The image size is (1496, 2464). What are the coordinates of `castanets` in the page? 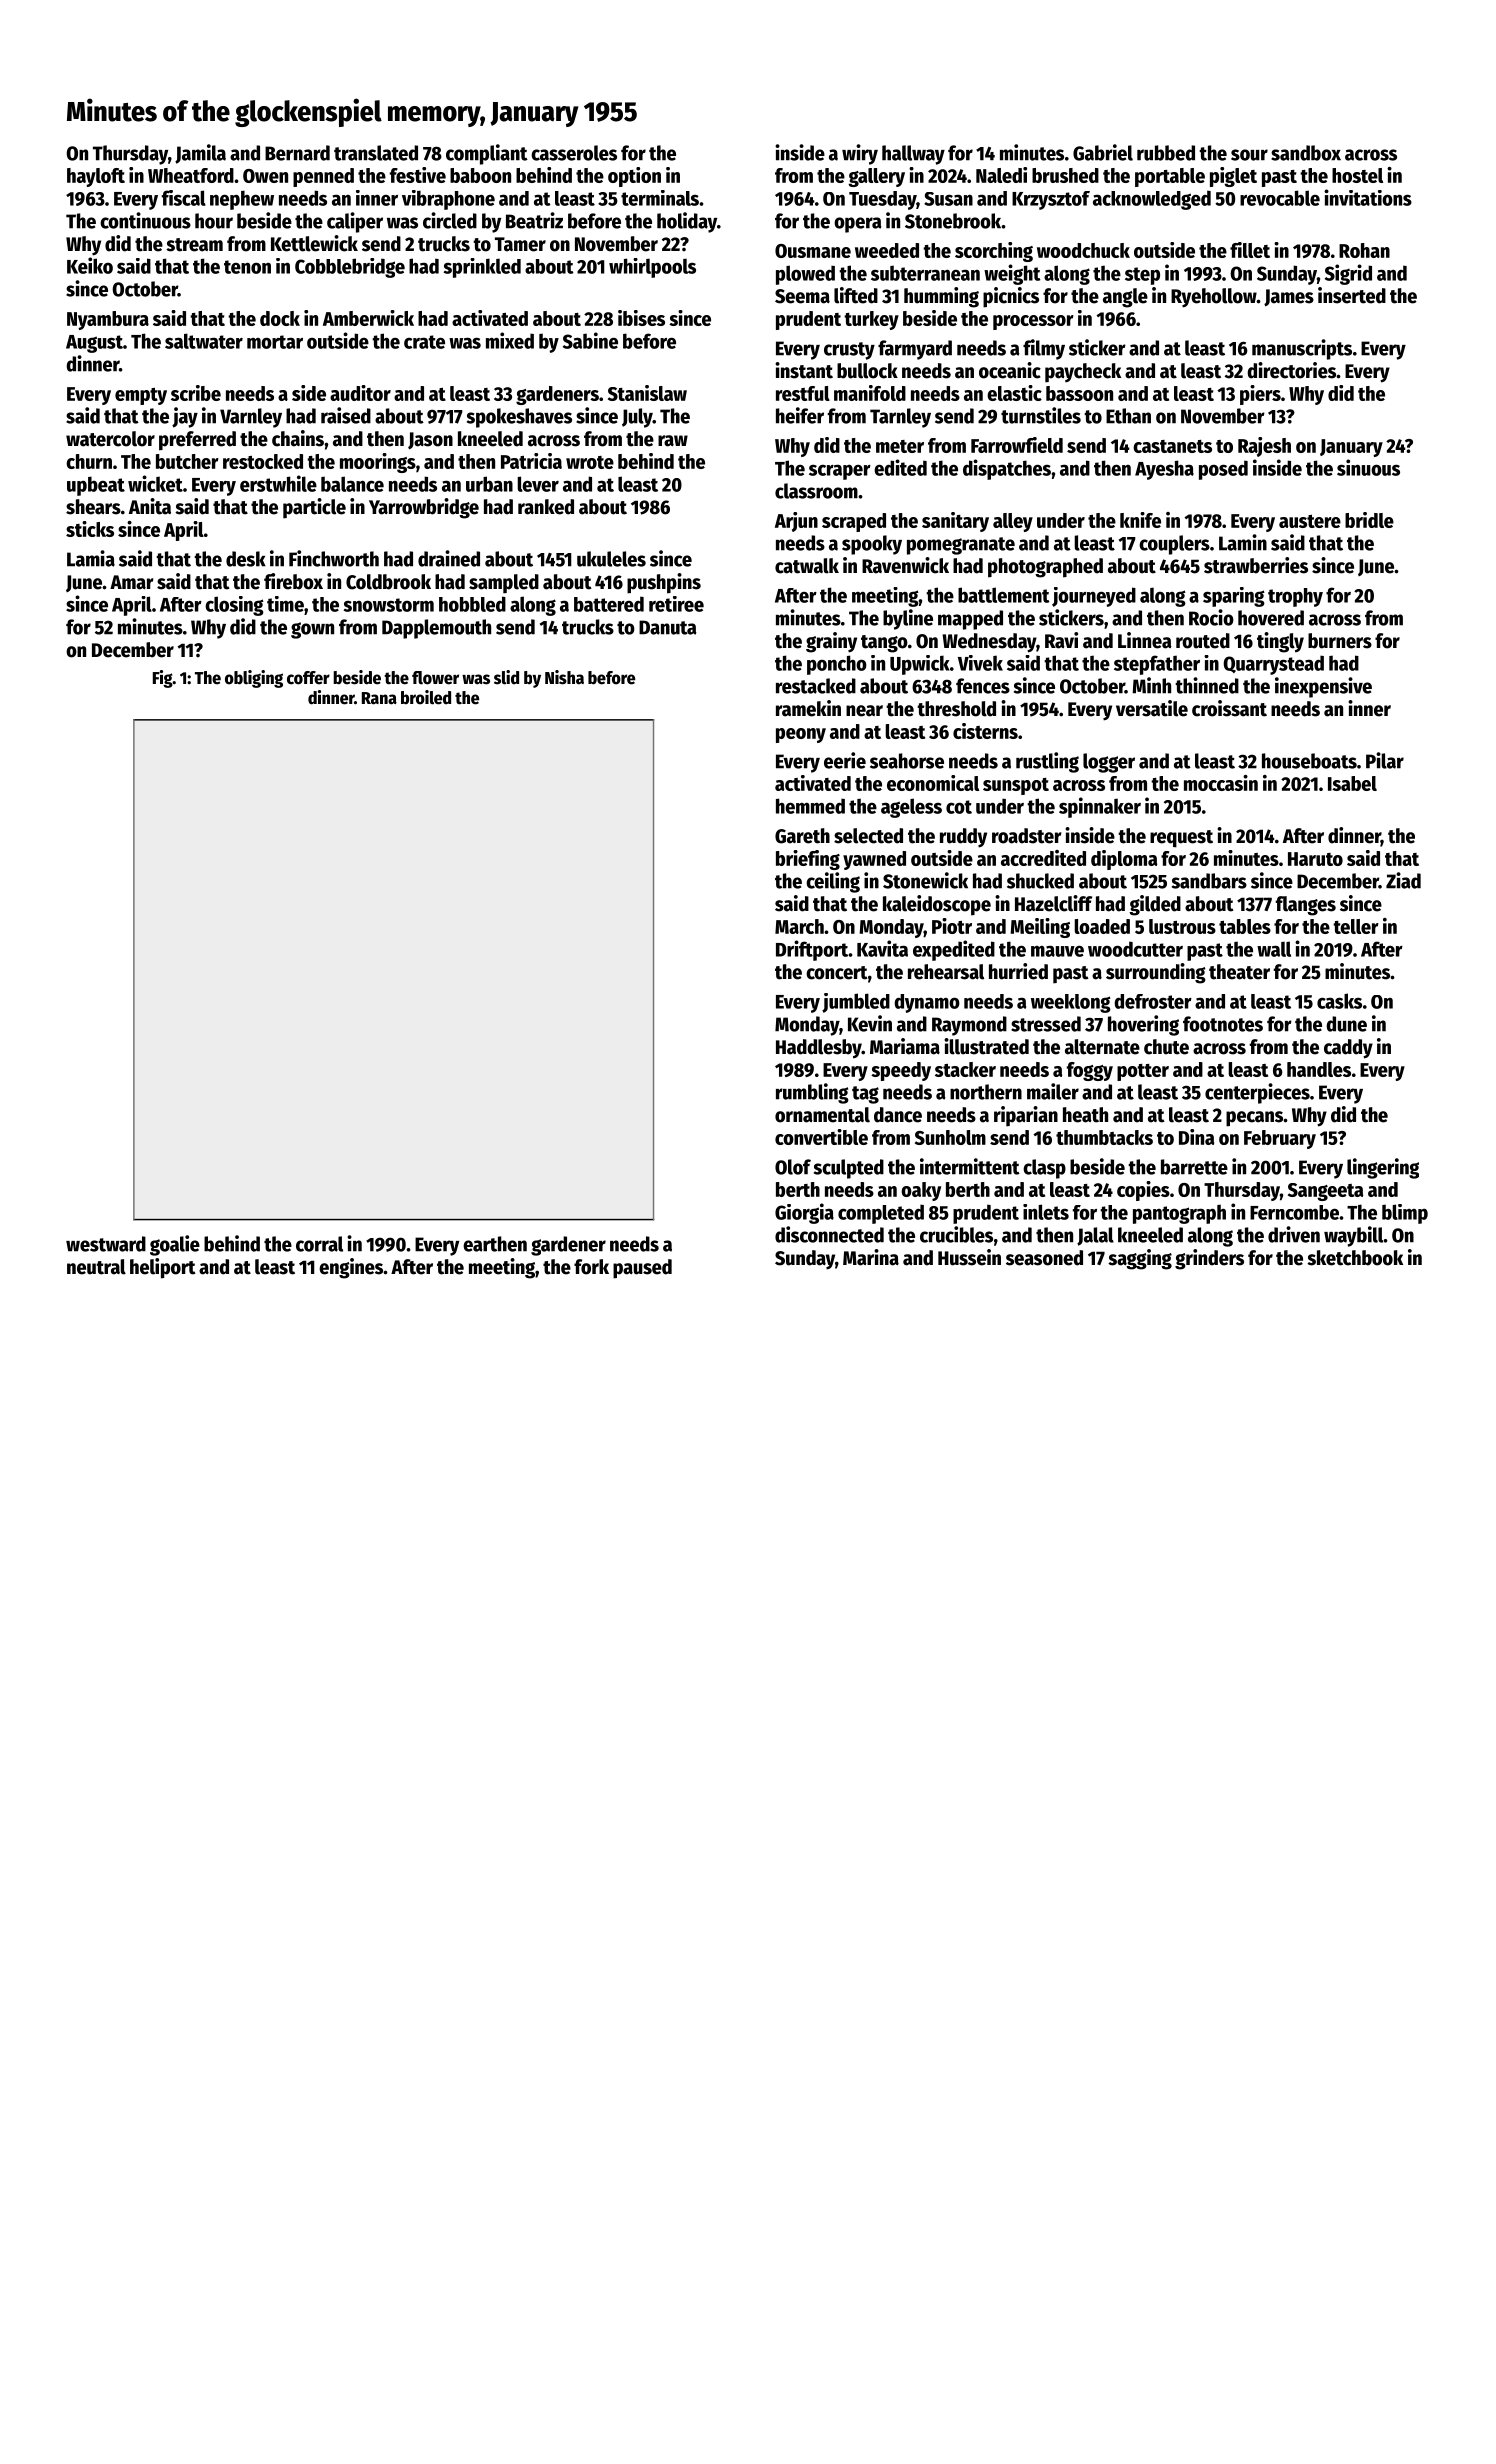 It's located at (1172, 446).
